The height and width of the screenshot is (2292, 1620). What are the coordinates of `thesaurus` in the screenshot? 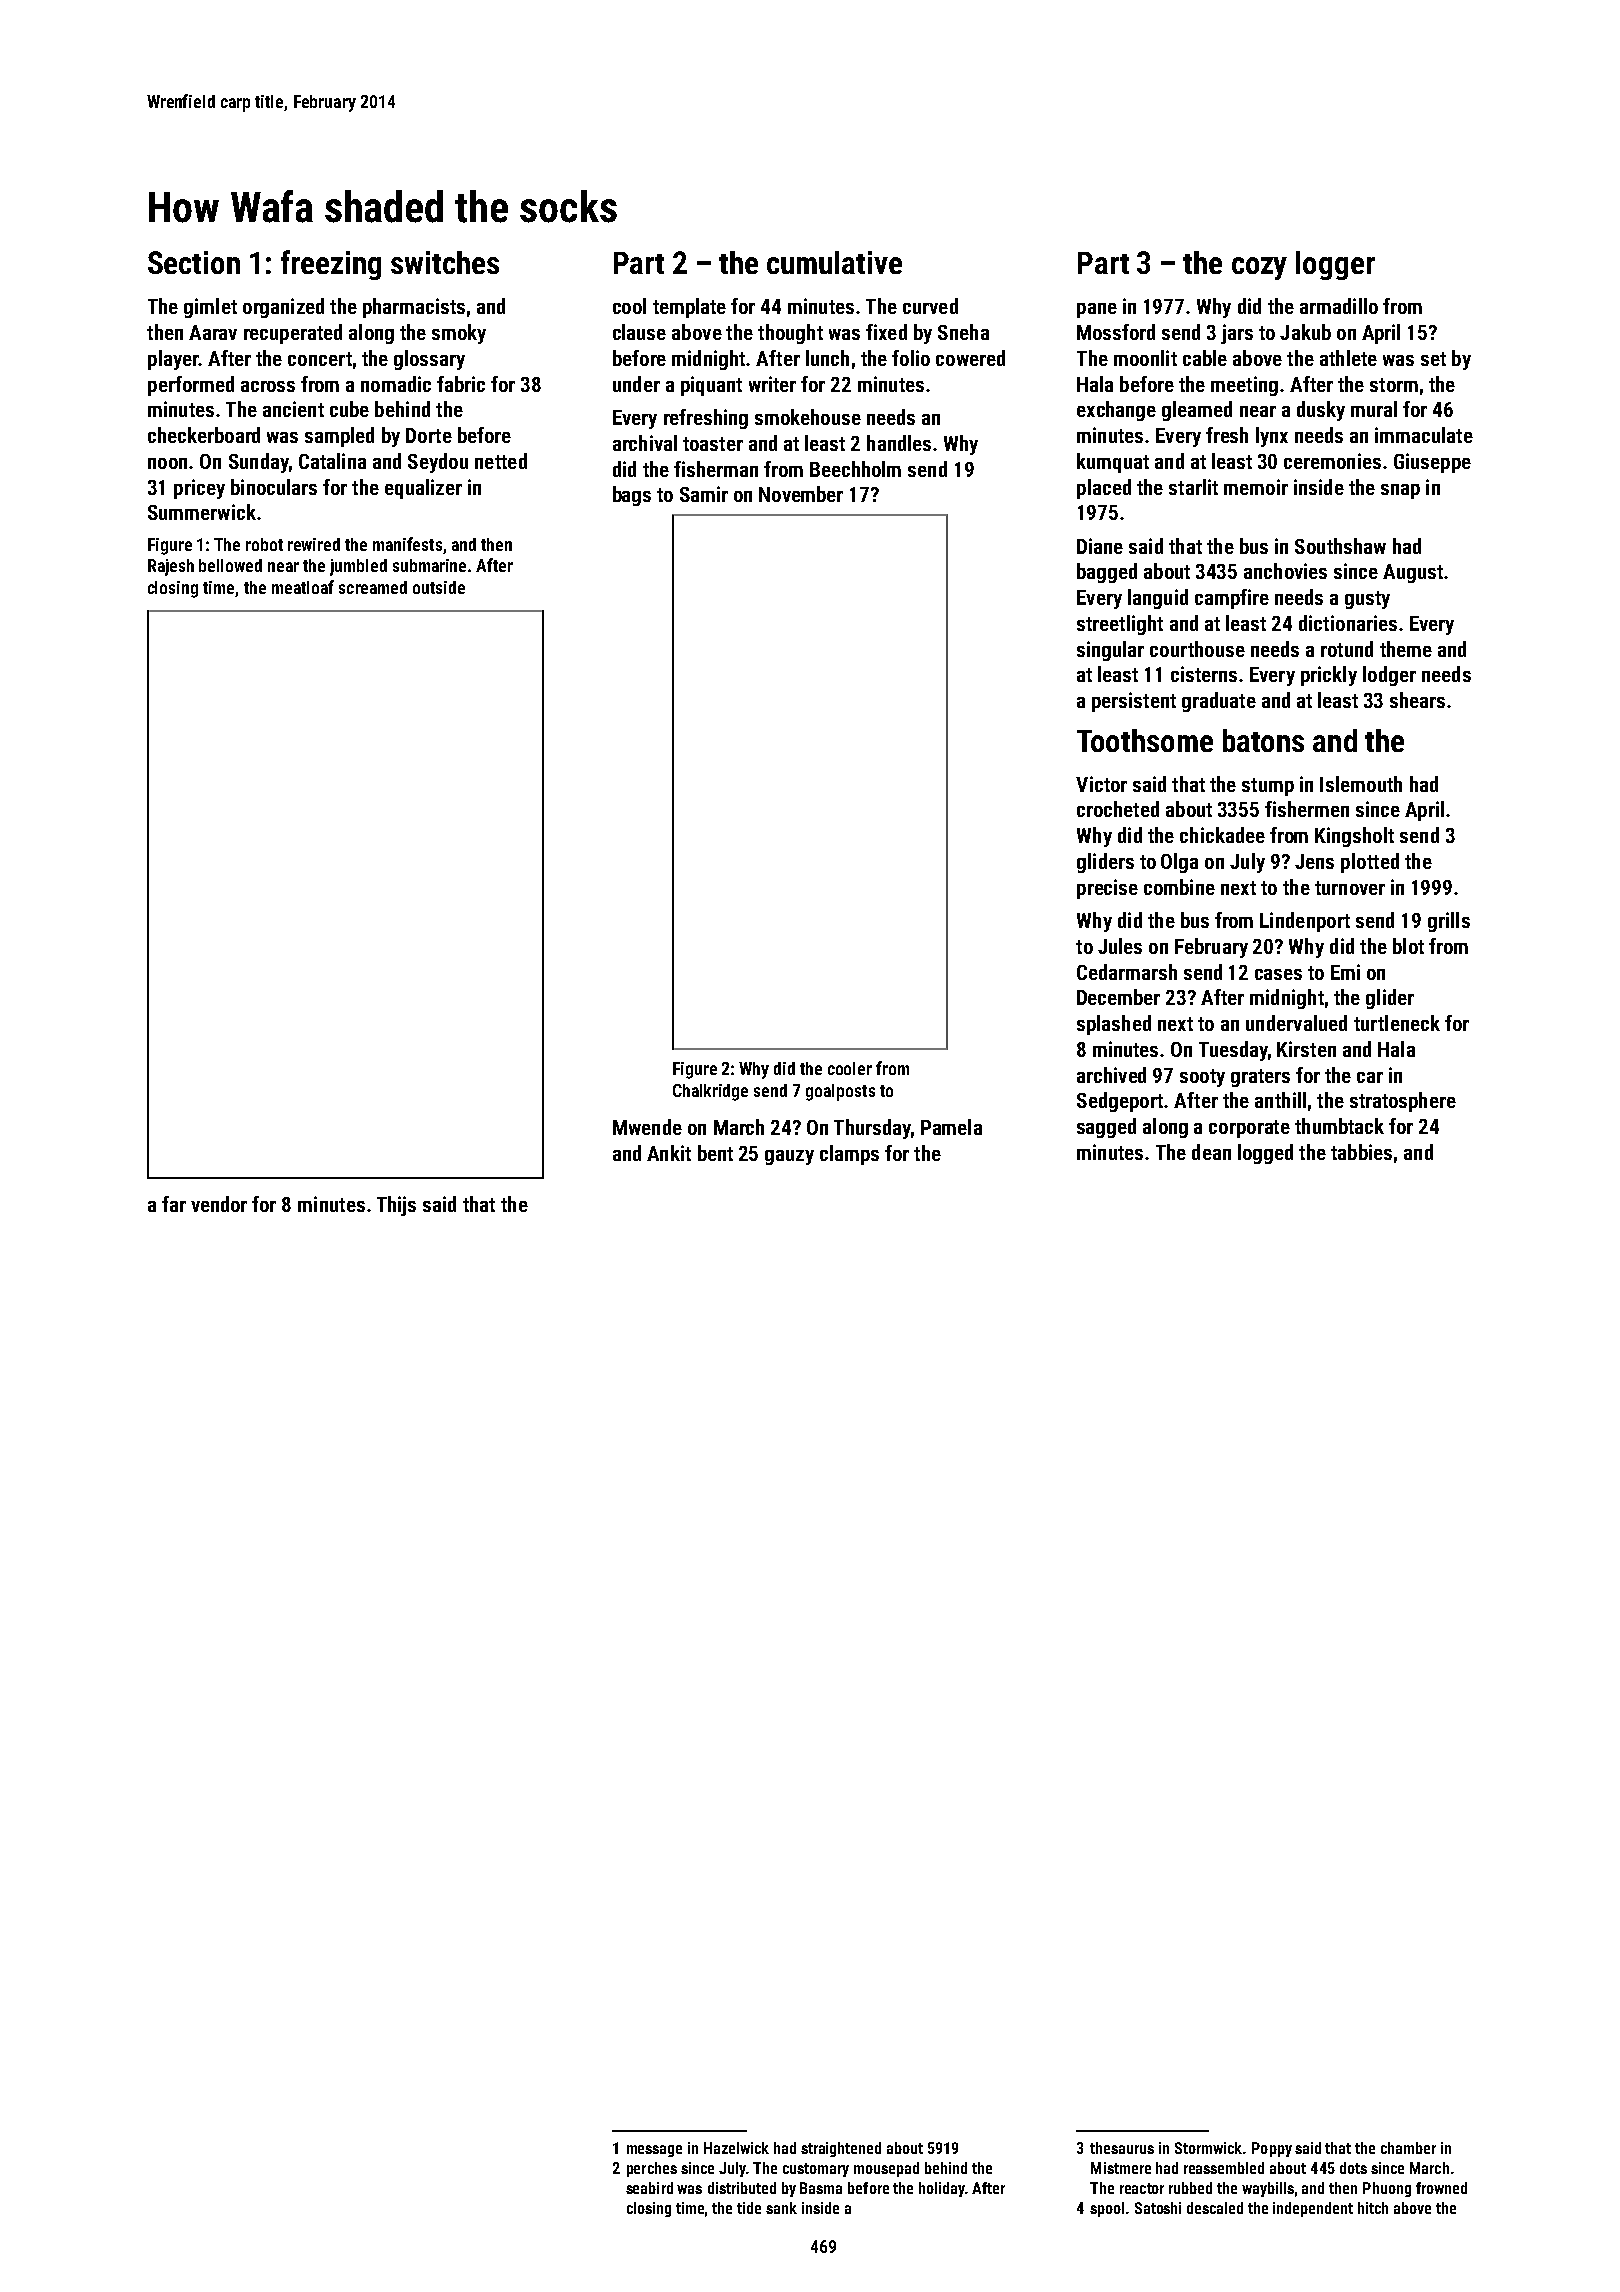 It's located at (1122, 2148).
